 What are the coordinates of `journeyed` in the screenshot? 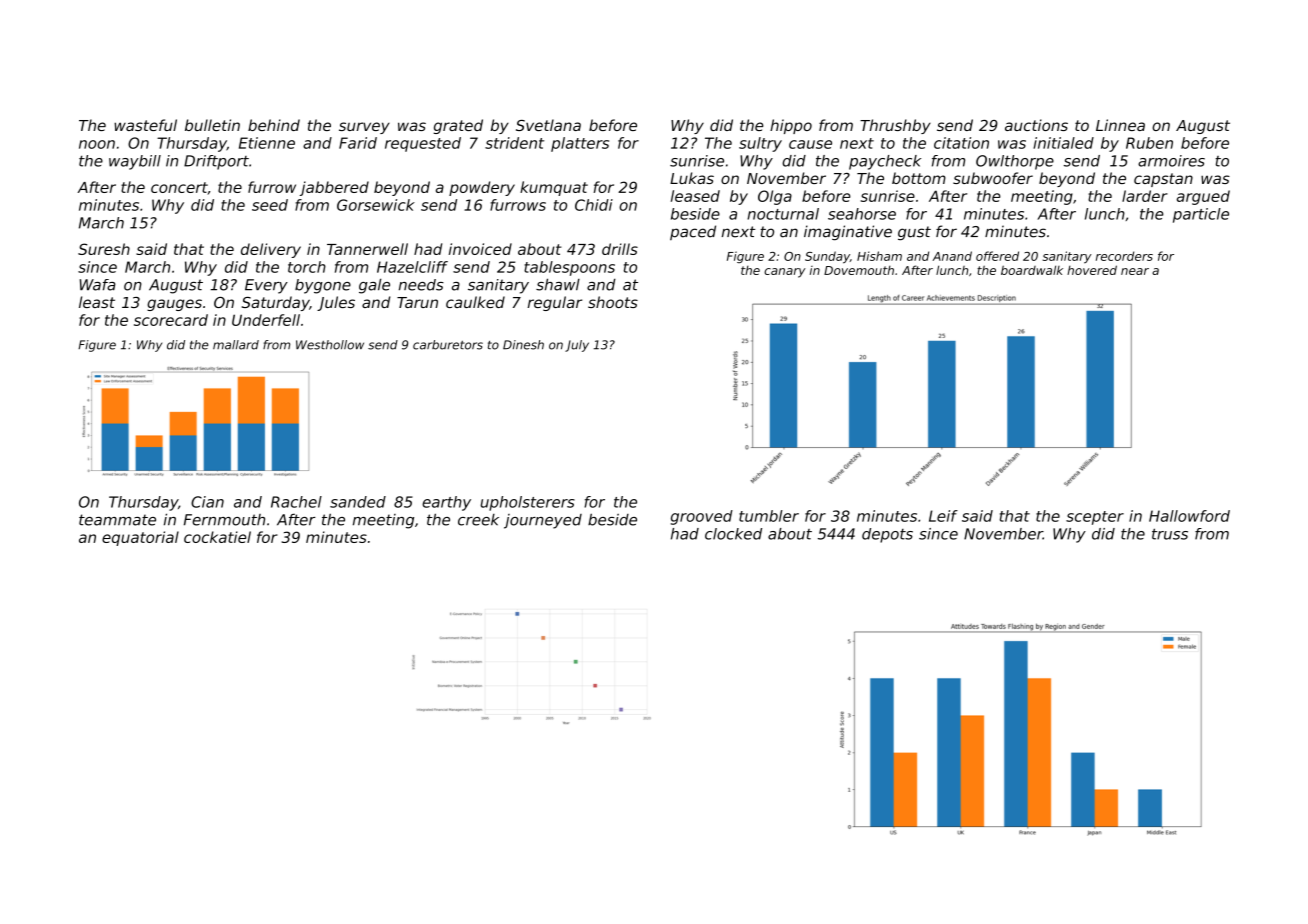 It's located at (543, 521).
